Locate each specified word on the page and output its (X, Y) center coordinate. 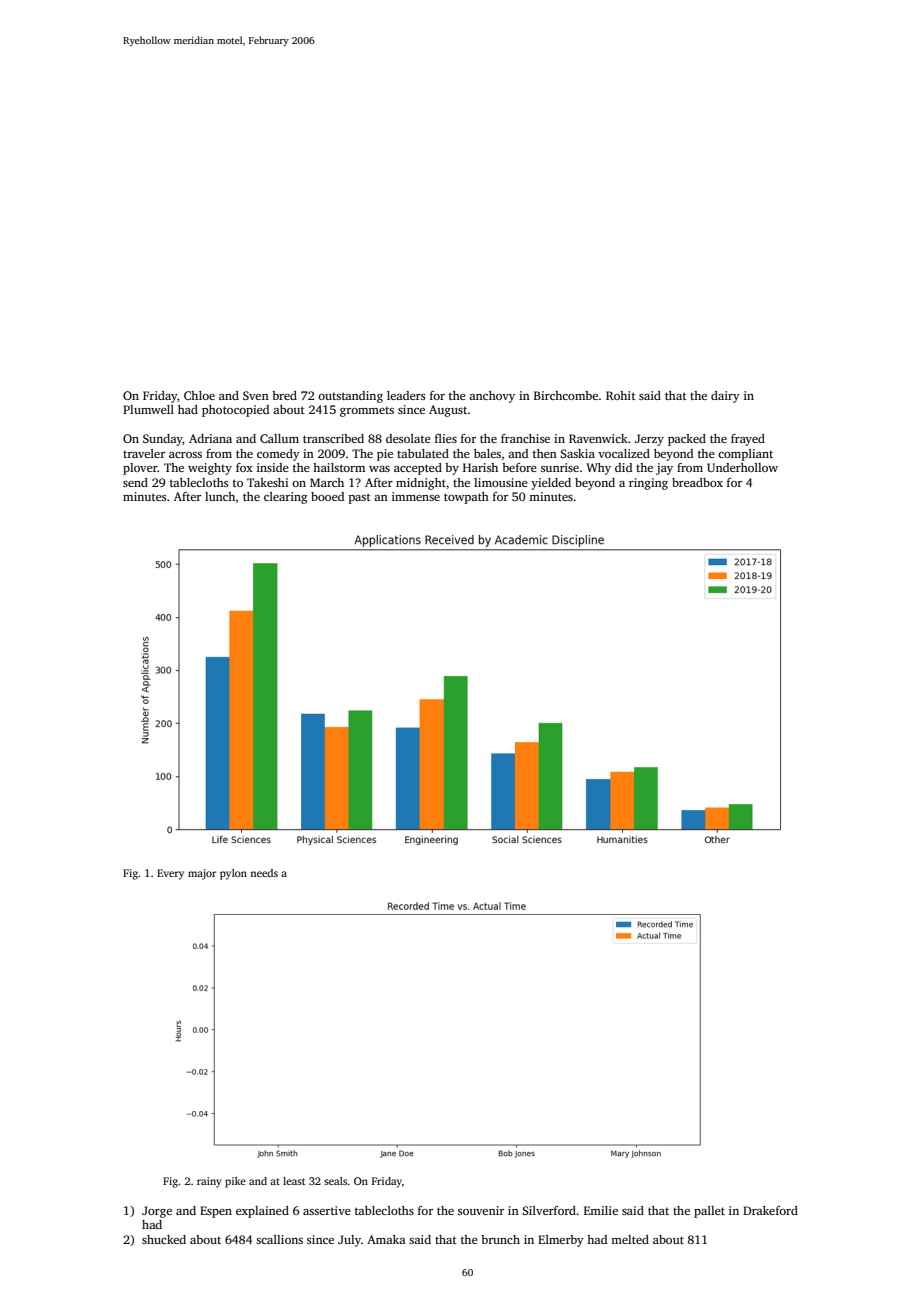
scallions (279, 1239)
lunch (220, 496)
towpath (466, 498)
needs (264, 873)
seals (335, 1181)
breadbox (697, 482)
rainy (209, 1182)
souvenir (481, 1210)
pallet (709, 1212)
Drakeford (770, 1210)
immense (416, 496)
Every (170, 874)
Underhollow (742, 467)
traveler (144, 453)
